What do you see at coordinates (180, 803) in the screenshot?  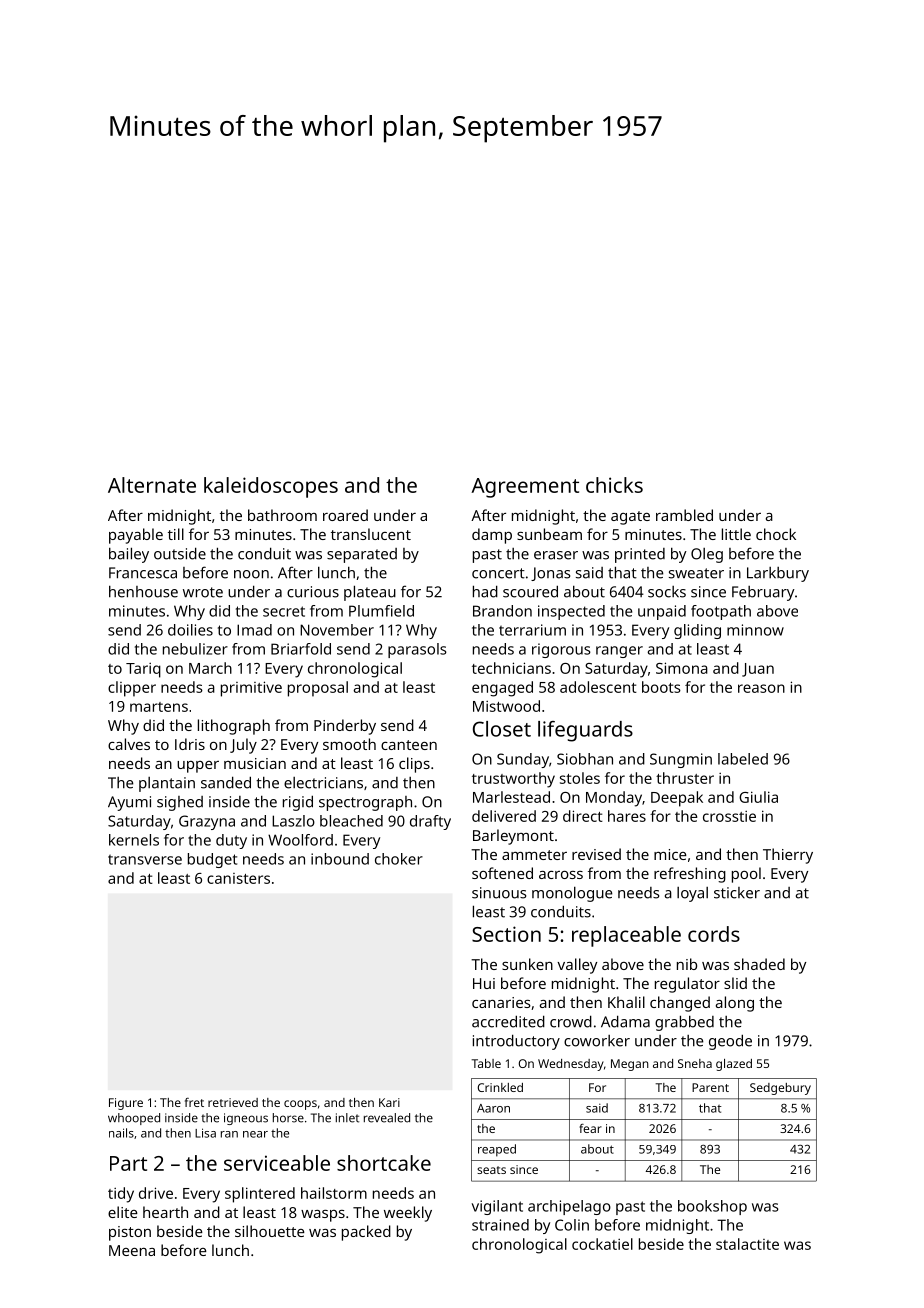 I see `sighed` at bounding box center [180, 803].
